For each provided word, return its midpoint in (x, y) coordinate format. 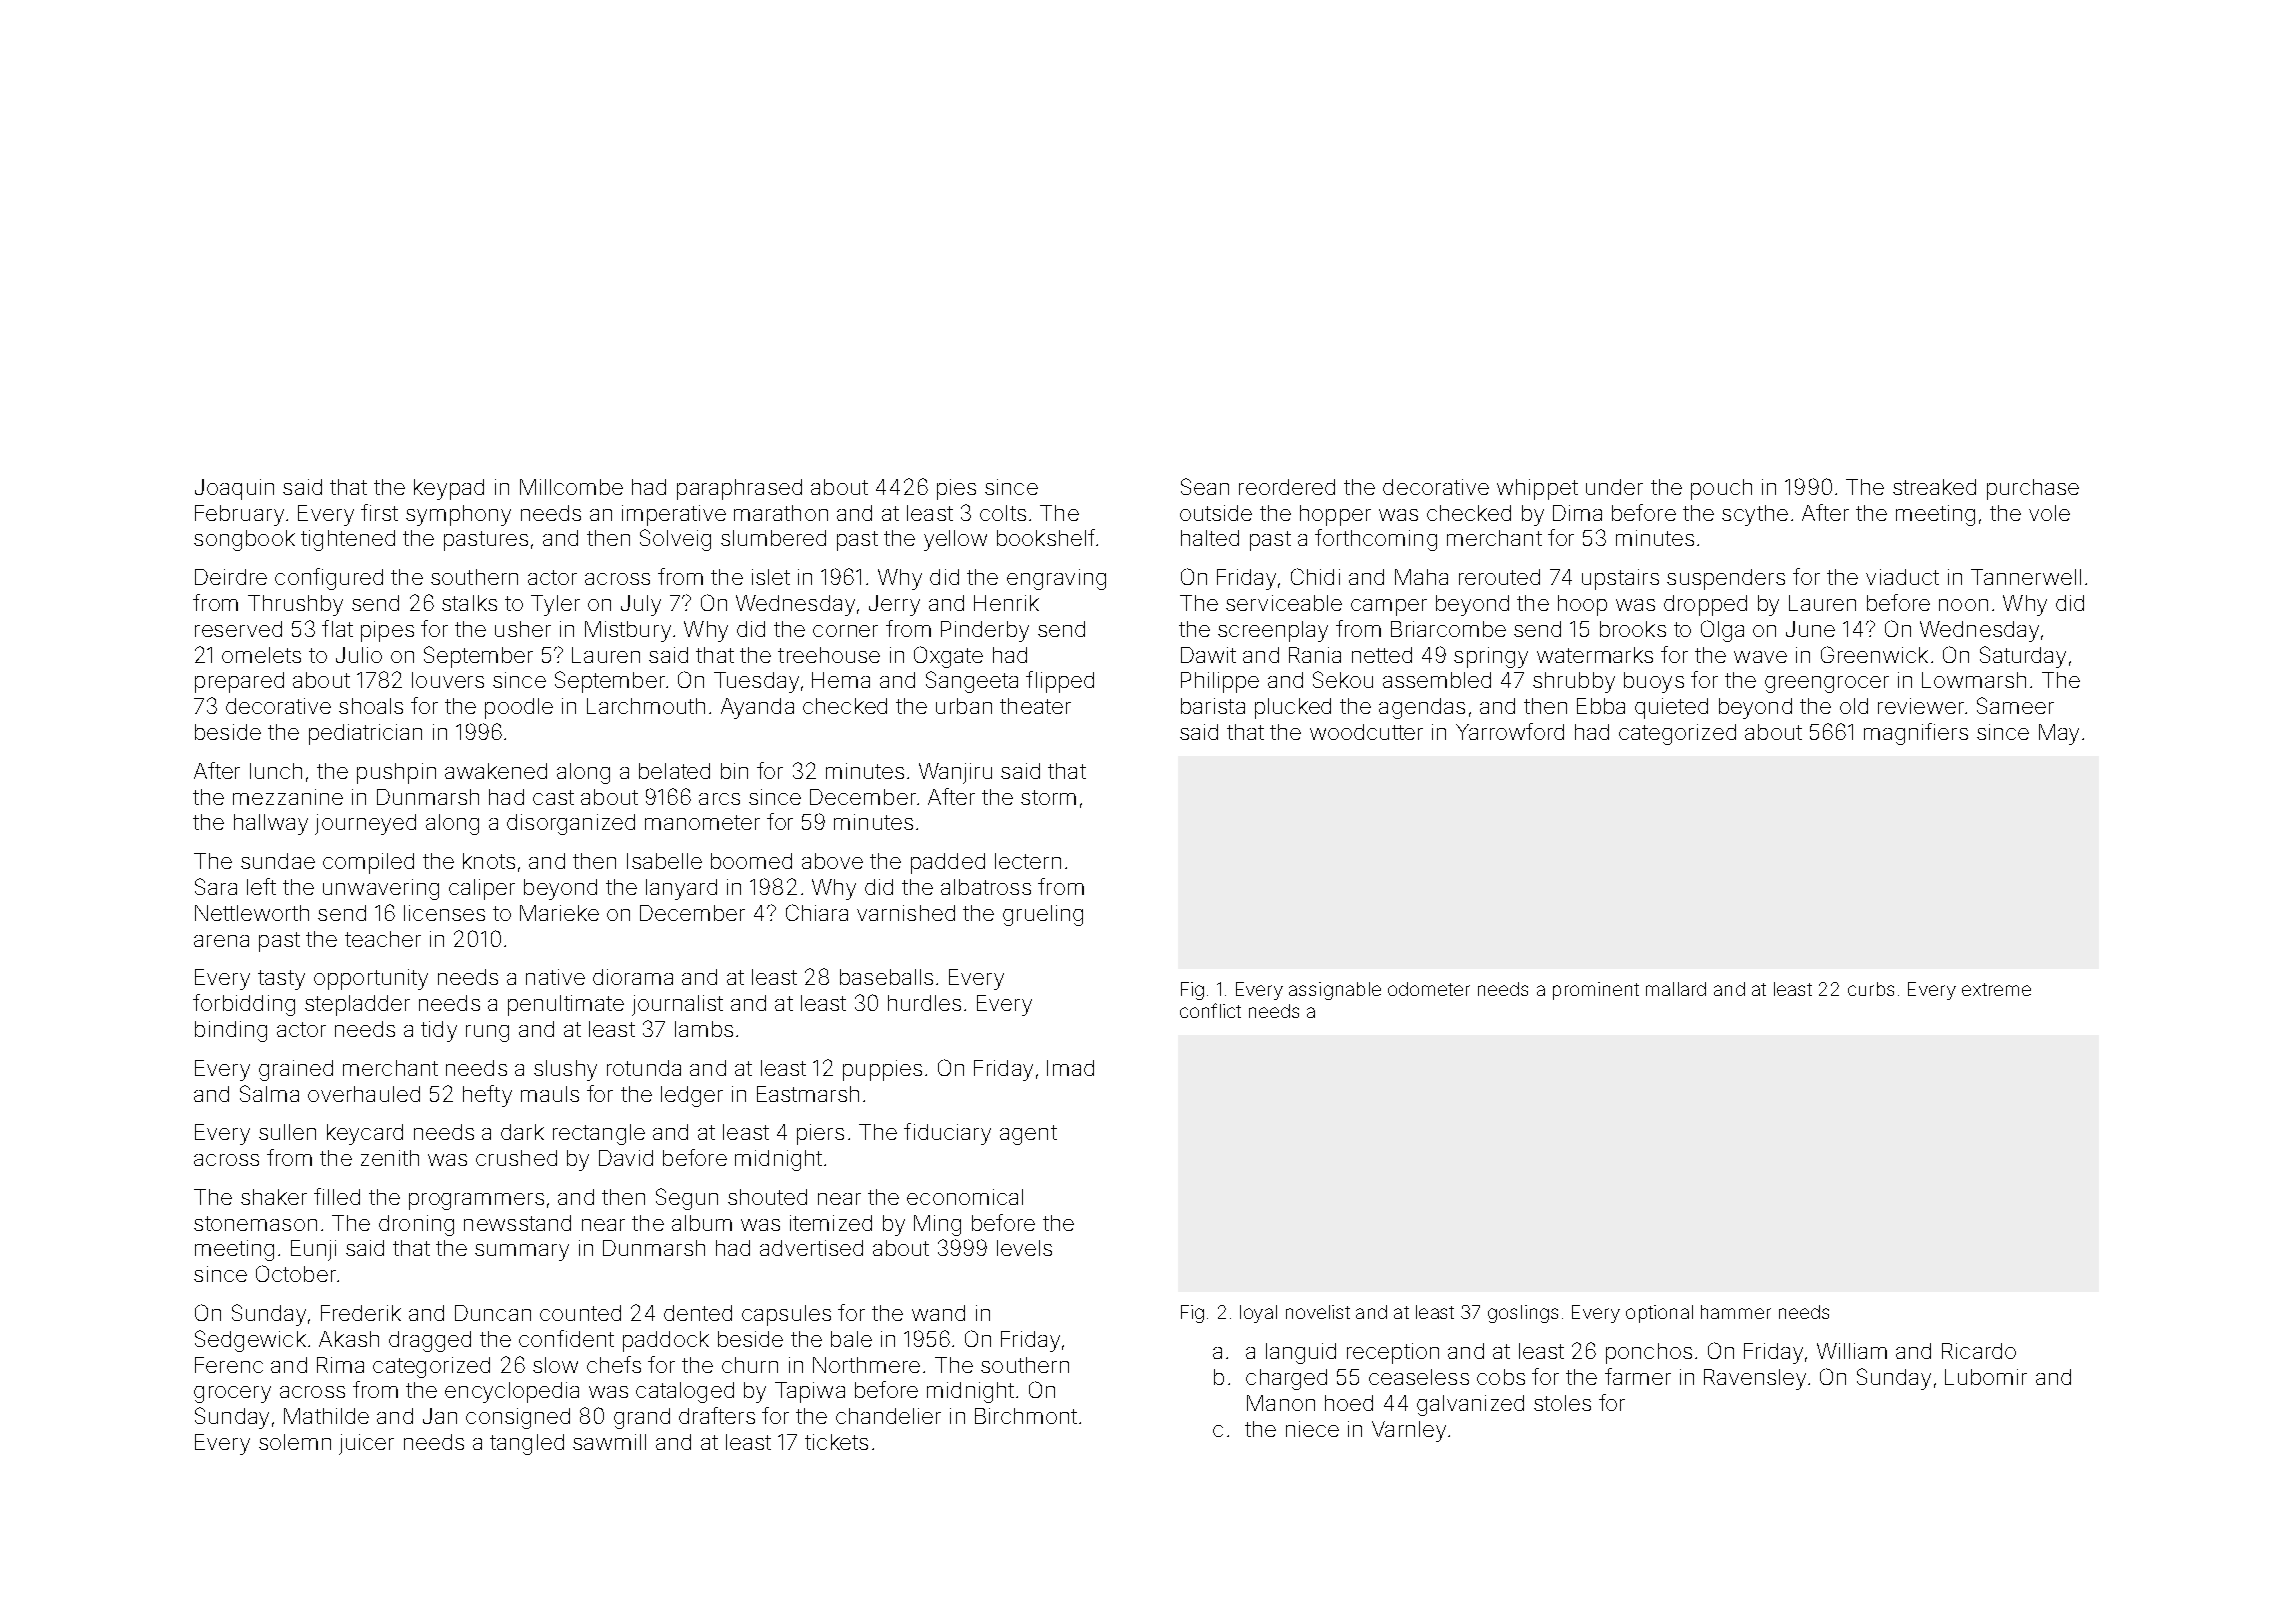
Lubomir (1986, 1377)
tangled (527, 1444)
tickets (836, 1442)
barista (1213, 706)
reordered (1287, 487)
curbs (1871, 989)
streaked (1934, 487)
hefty (487, 1096)
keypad (449, 489)
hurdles (924, 1003)
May (2059, 734)
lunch (276, 771)
